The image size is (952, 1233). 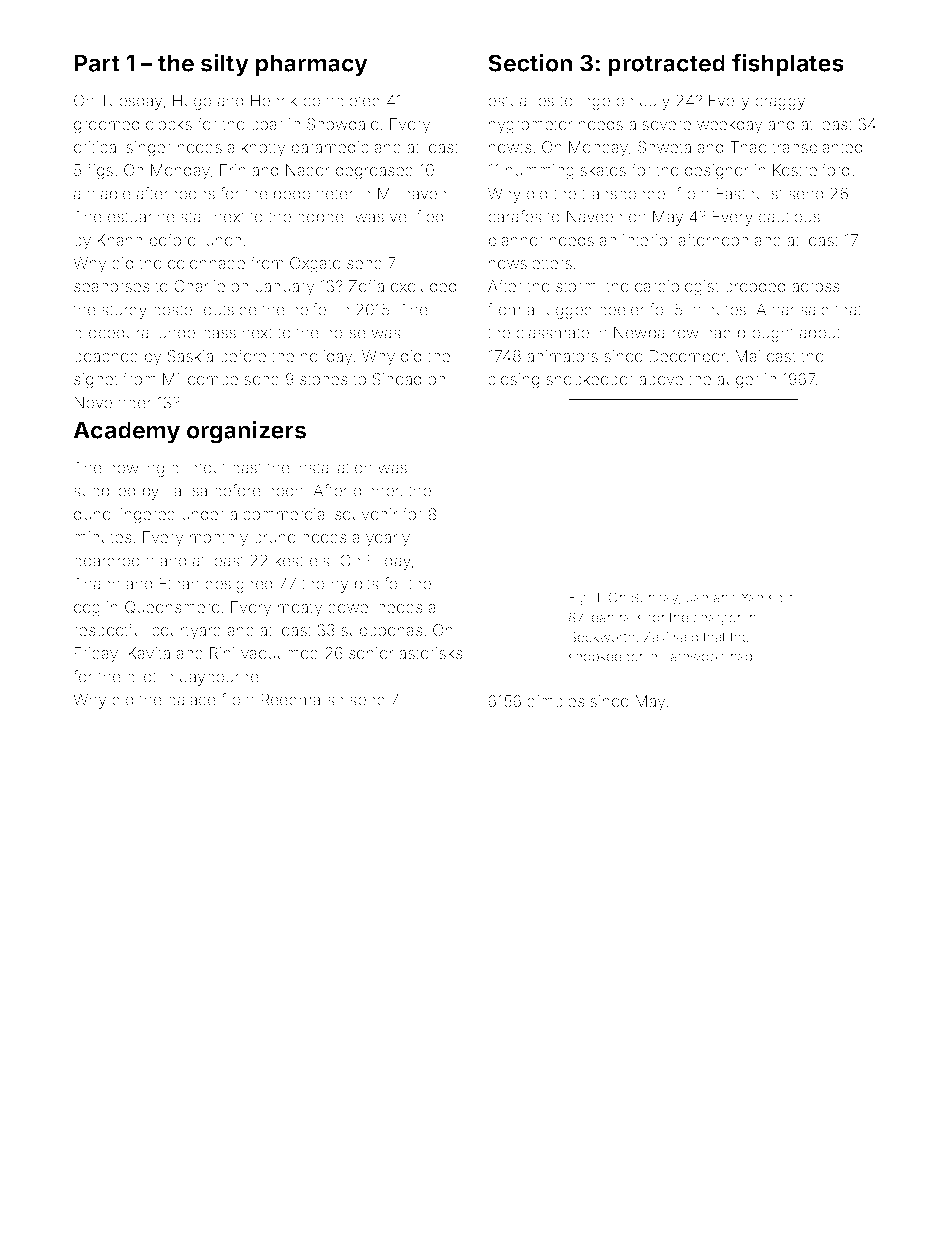 I want to click on about, so click(x=820, y=332).
